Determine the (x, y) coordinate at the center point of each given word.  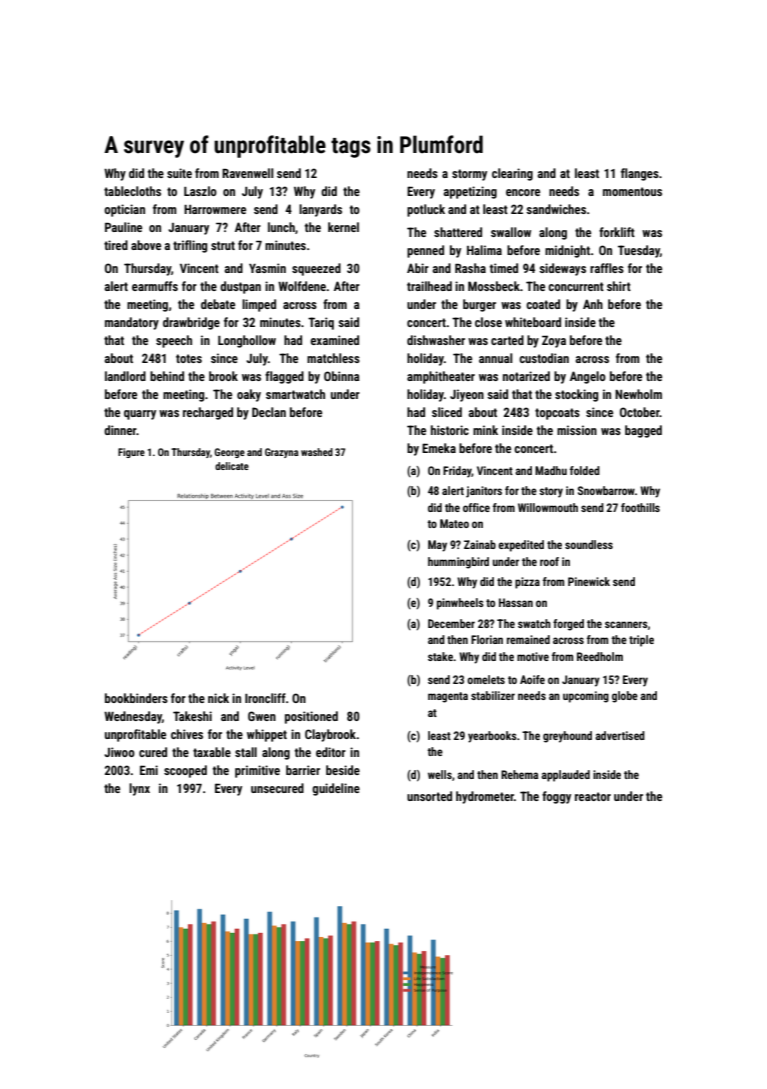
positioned (311, 717)
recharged (208, 413)
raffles (607, 268)
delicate (232, 466)
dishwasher (436, 340)
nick (218, 698)
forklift (617, 232)
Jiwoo (119, 752)
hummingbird (458, 563)
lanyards (320, 210)
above (146, 245)
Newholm (638, 394)
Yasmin (267, 268)
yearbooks (492, 737)
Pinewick (589, 581)
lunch (281, 227)
